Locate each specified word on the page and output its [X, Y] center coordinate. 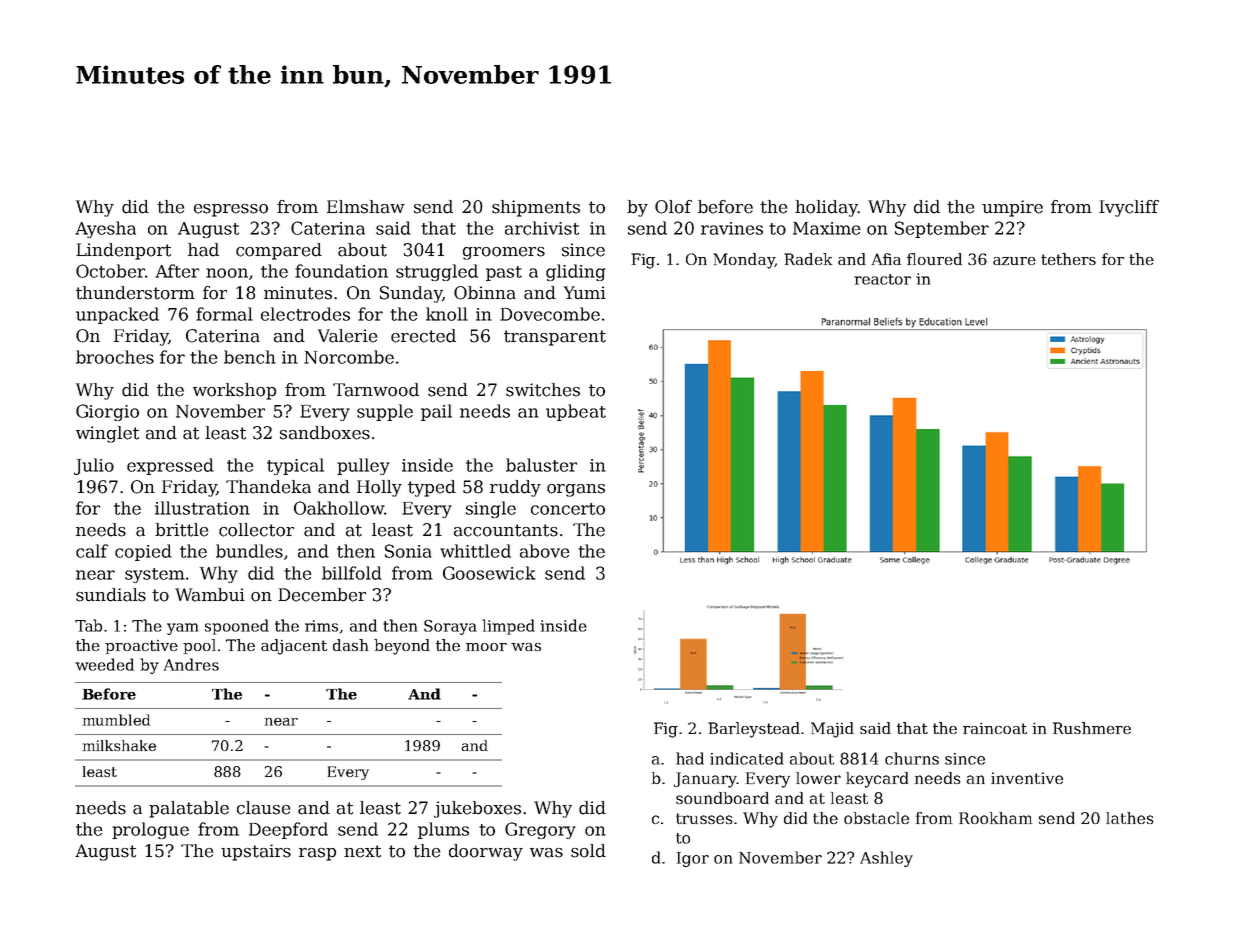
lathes [1130, 818]
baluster [541, 465]
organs [576, 490]
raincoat [995, 728]
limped [508, 627]
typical [295, 466]
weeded [104, 664]
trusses [704, 818]
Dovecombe [550, 314]
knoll [447, 314]
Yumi [585, 293]
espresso [231, 210]
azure [1014, 261]
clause [263, 808]
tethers [1068, 259]
